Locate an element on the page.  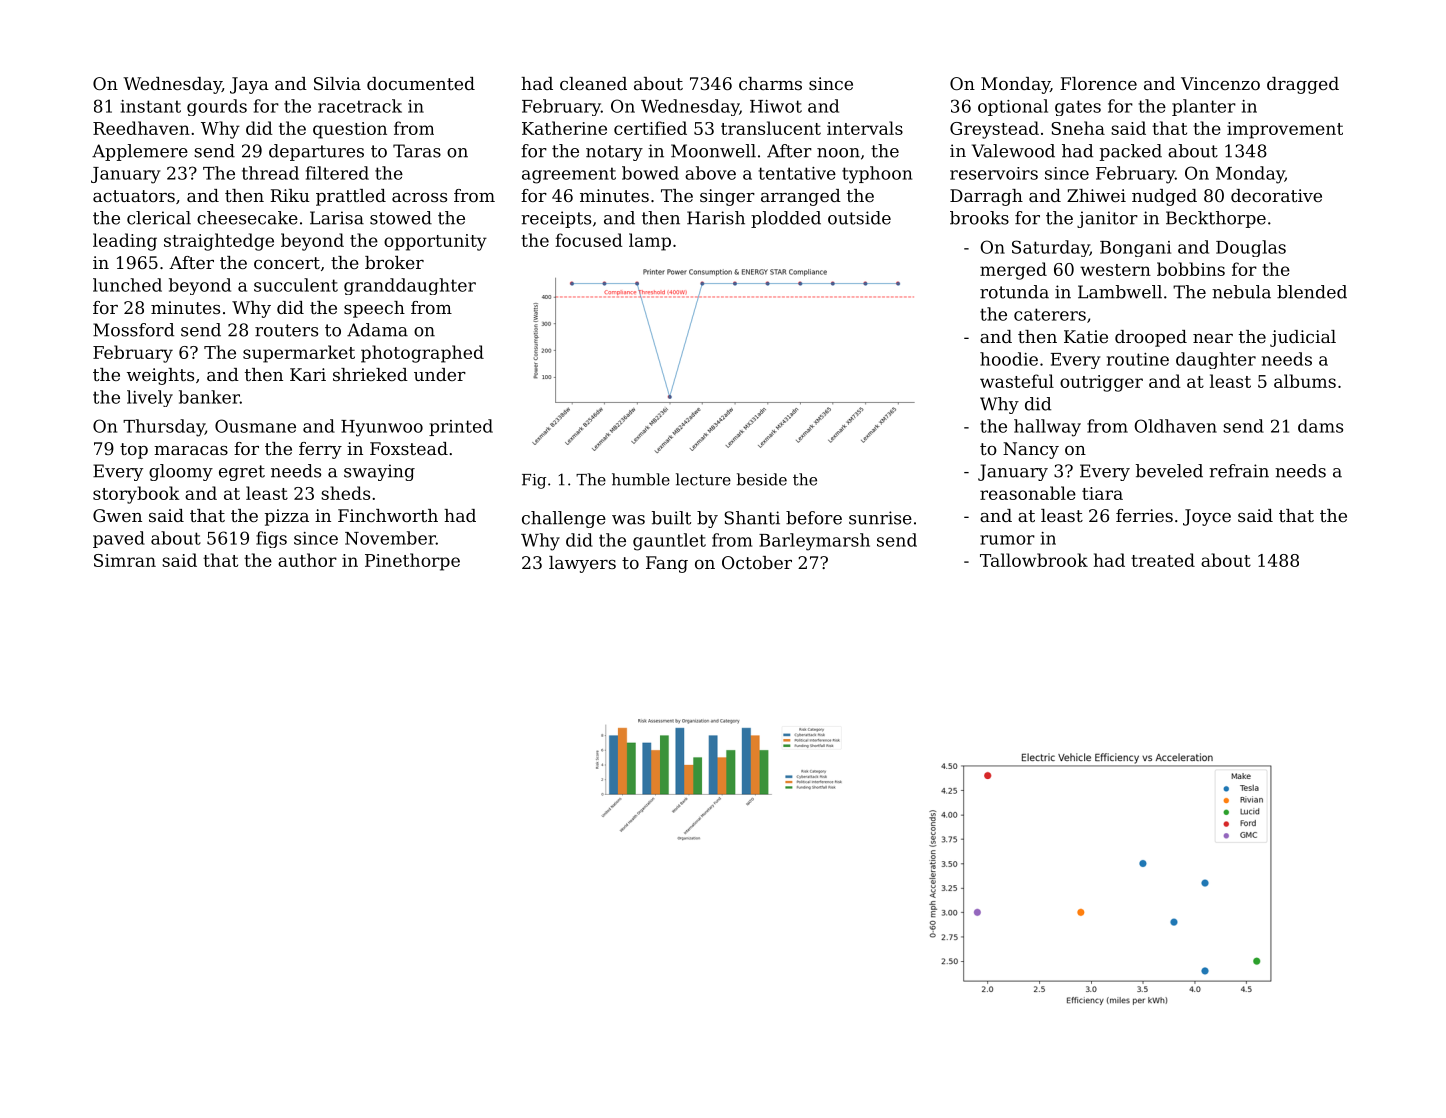
departures is located at coordinates (316, 152).
